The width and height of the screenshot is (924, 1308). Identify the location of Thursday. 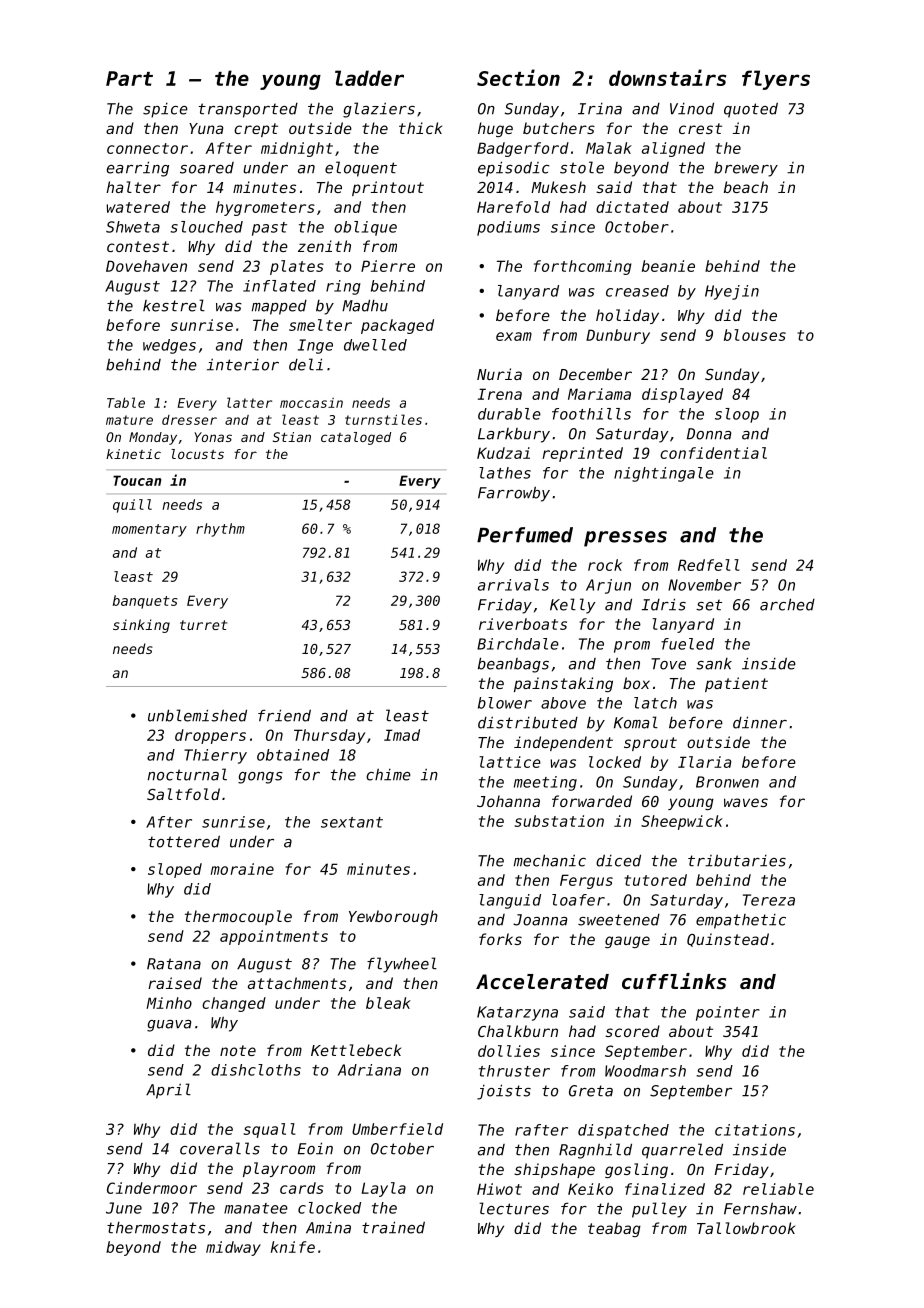
(329, 736).
